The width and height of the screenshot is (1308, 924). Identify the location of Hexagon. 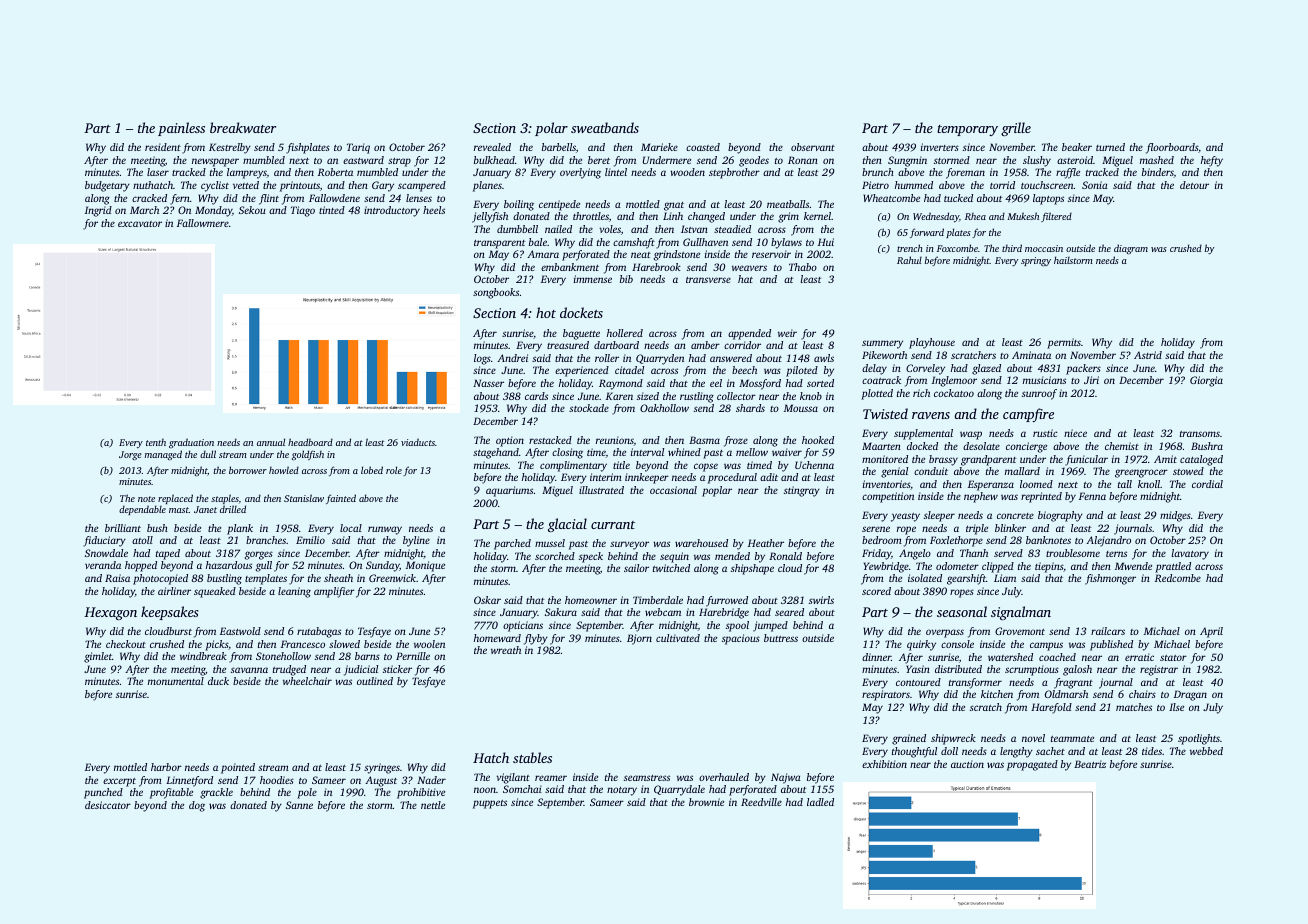
(110, 613).
